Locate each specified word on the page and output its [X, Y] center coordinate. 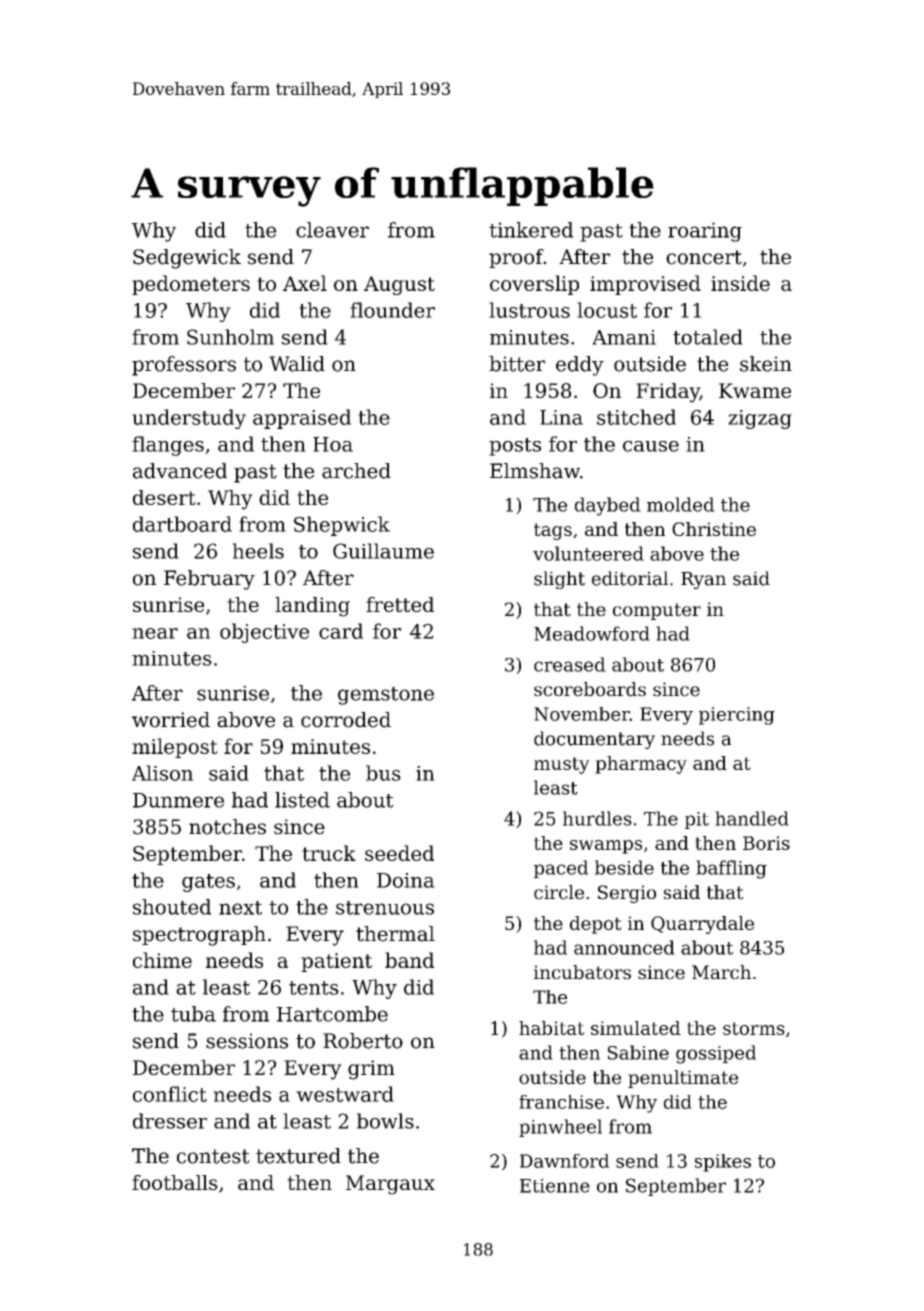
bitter [517, 364]
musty [562, 765]
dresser [170, 1121]
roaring [705, 232]
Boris [766, 843]
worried [171, 720]
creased [570, 664]
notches [227, 827]
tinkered [531, 230]
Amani [624, 337]
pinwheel [560, 1128]
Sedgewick [187, 259]
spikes [723, 1163]
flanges [168, 446]
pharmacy [641, 765]
